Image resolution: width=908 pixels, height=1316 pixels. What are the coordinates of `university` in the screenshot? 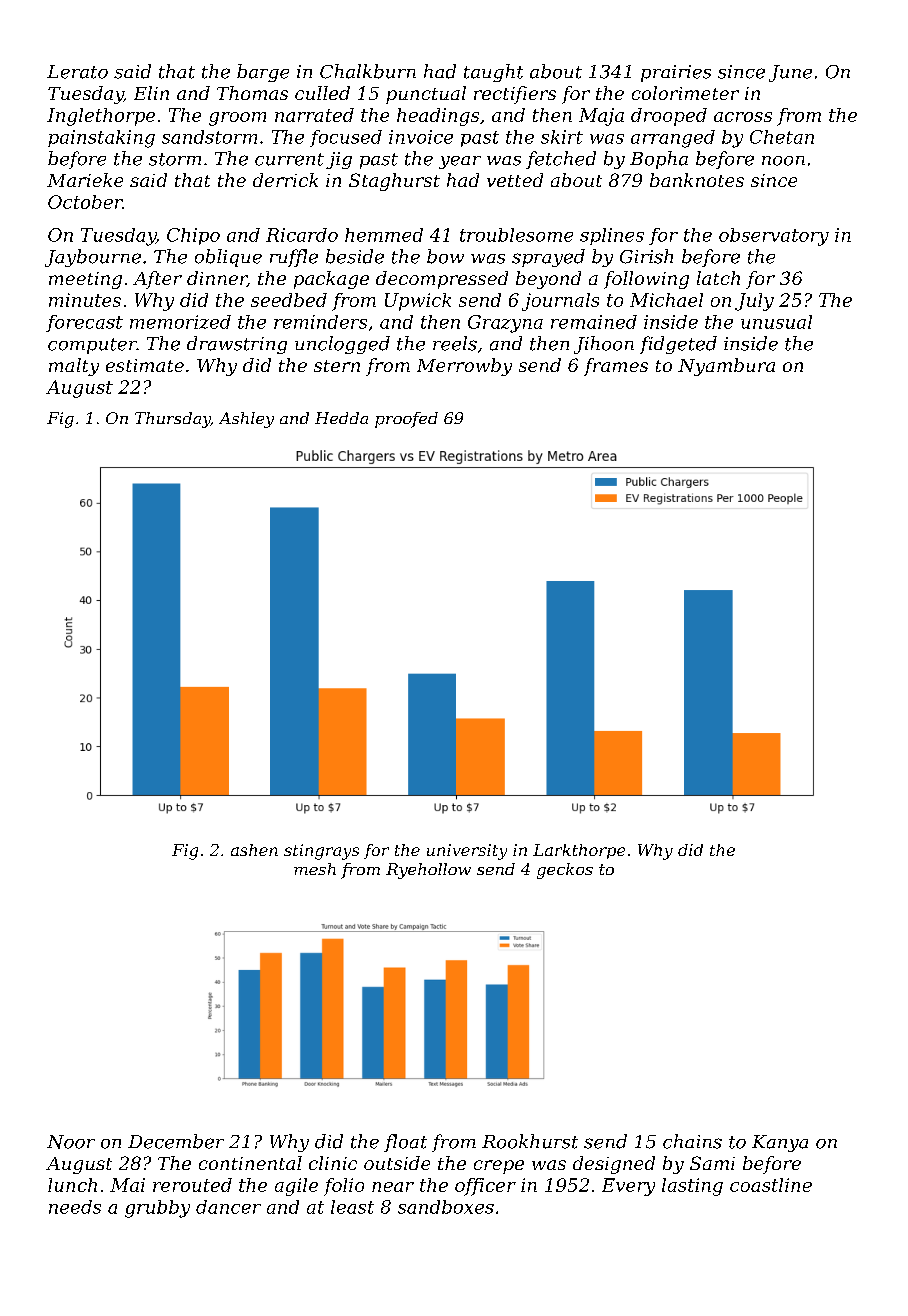 It's located at (467, 852).
